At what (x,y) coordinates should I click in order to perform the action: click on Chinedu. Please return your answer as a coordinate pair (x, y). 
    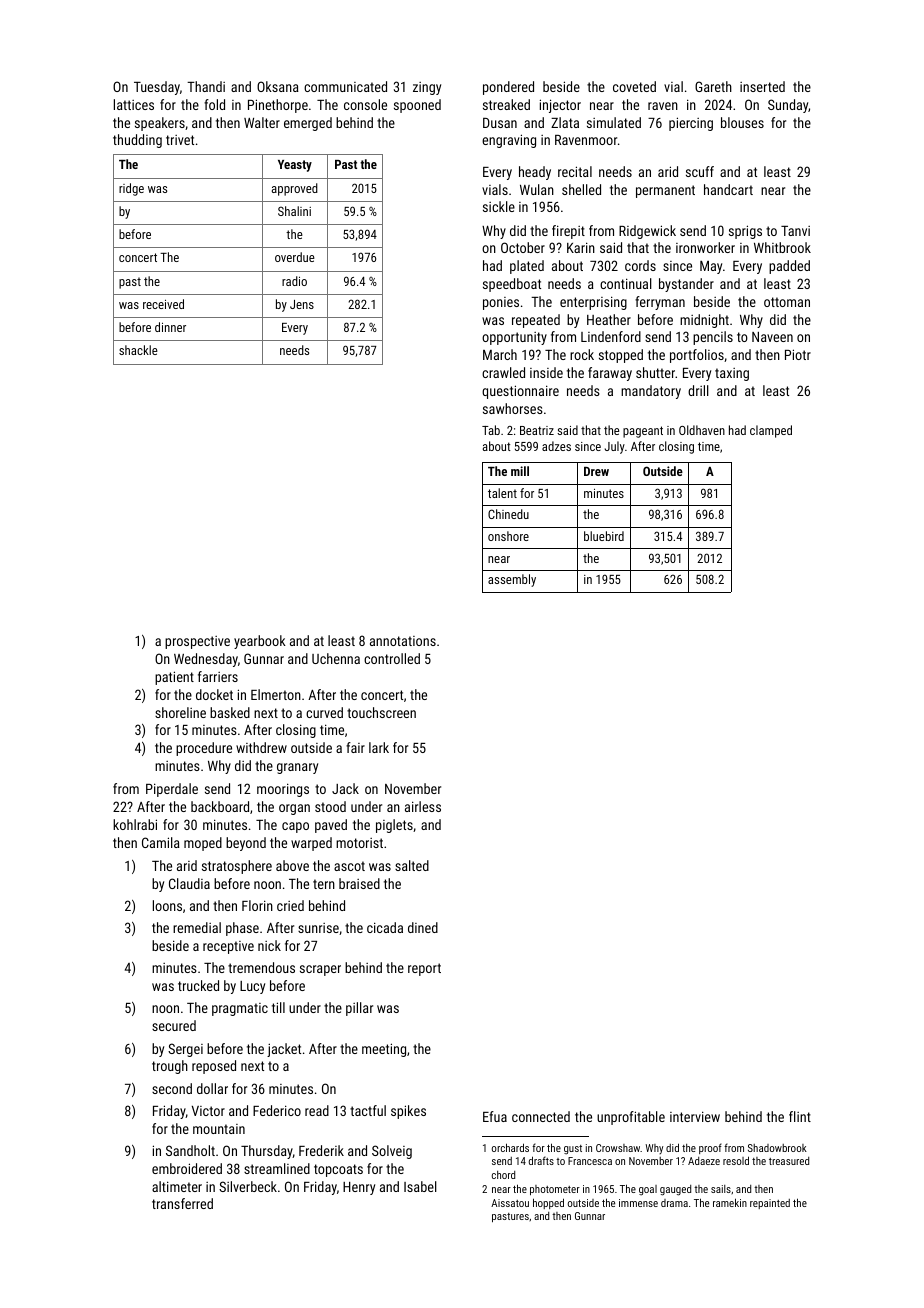
    Looking at the image, I should click on (508, 514).
